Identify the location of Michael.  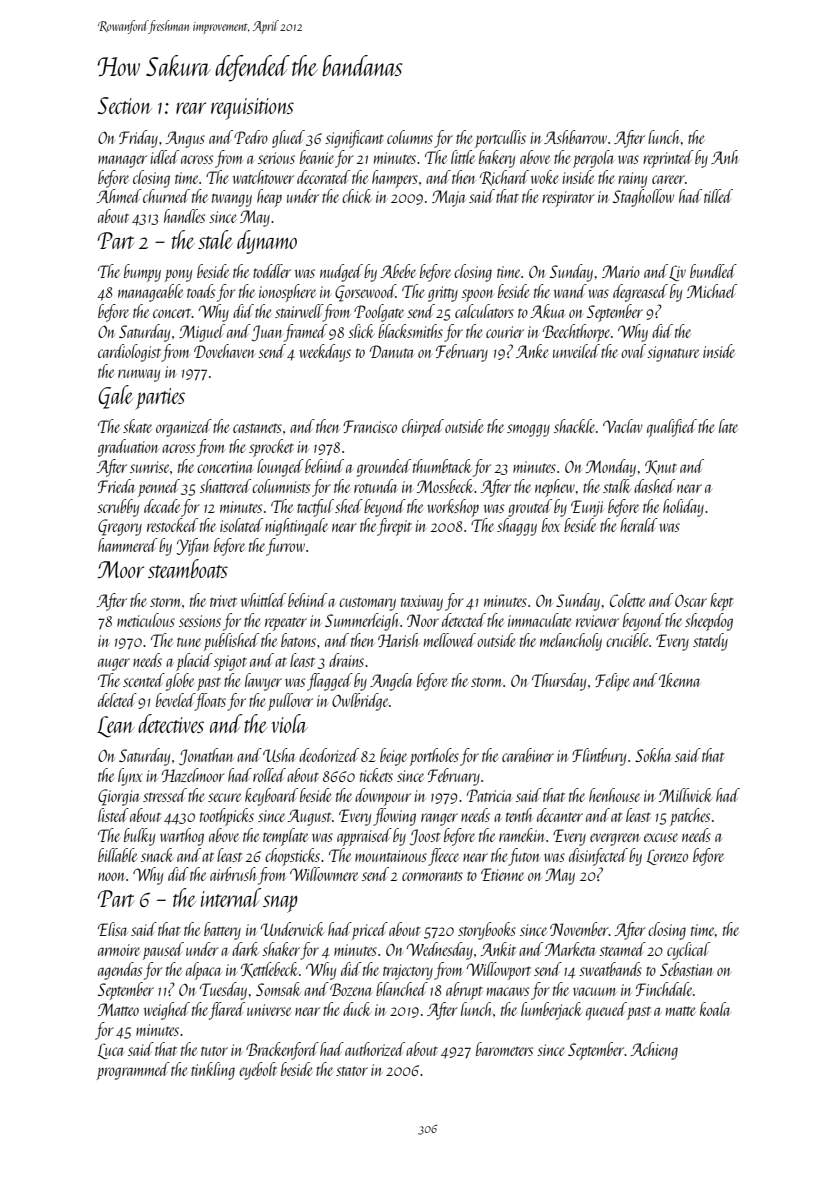
(712, 291).
